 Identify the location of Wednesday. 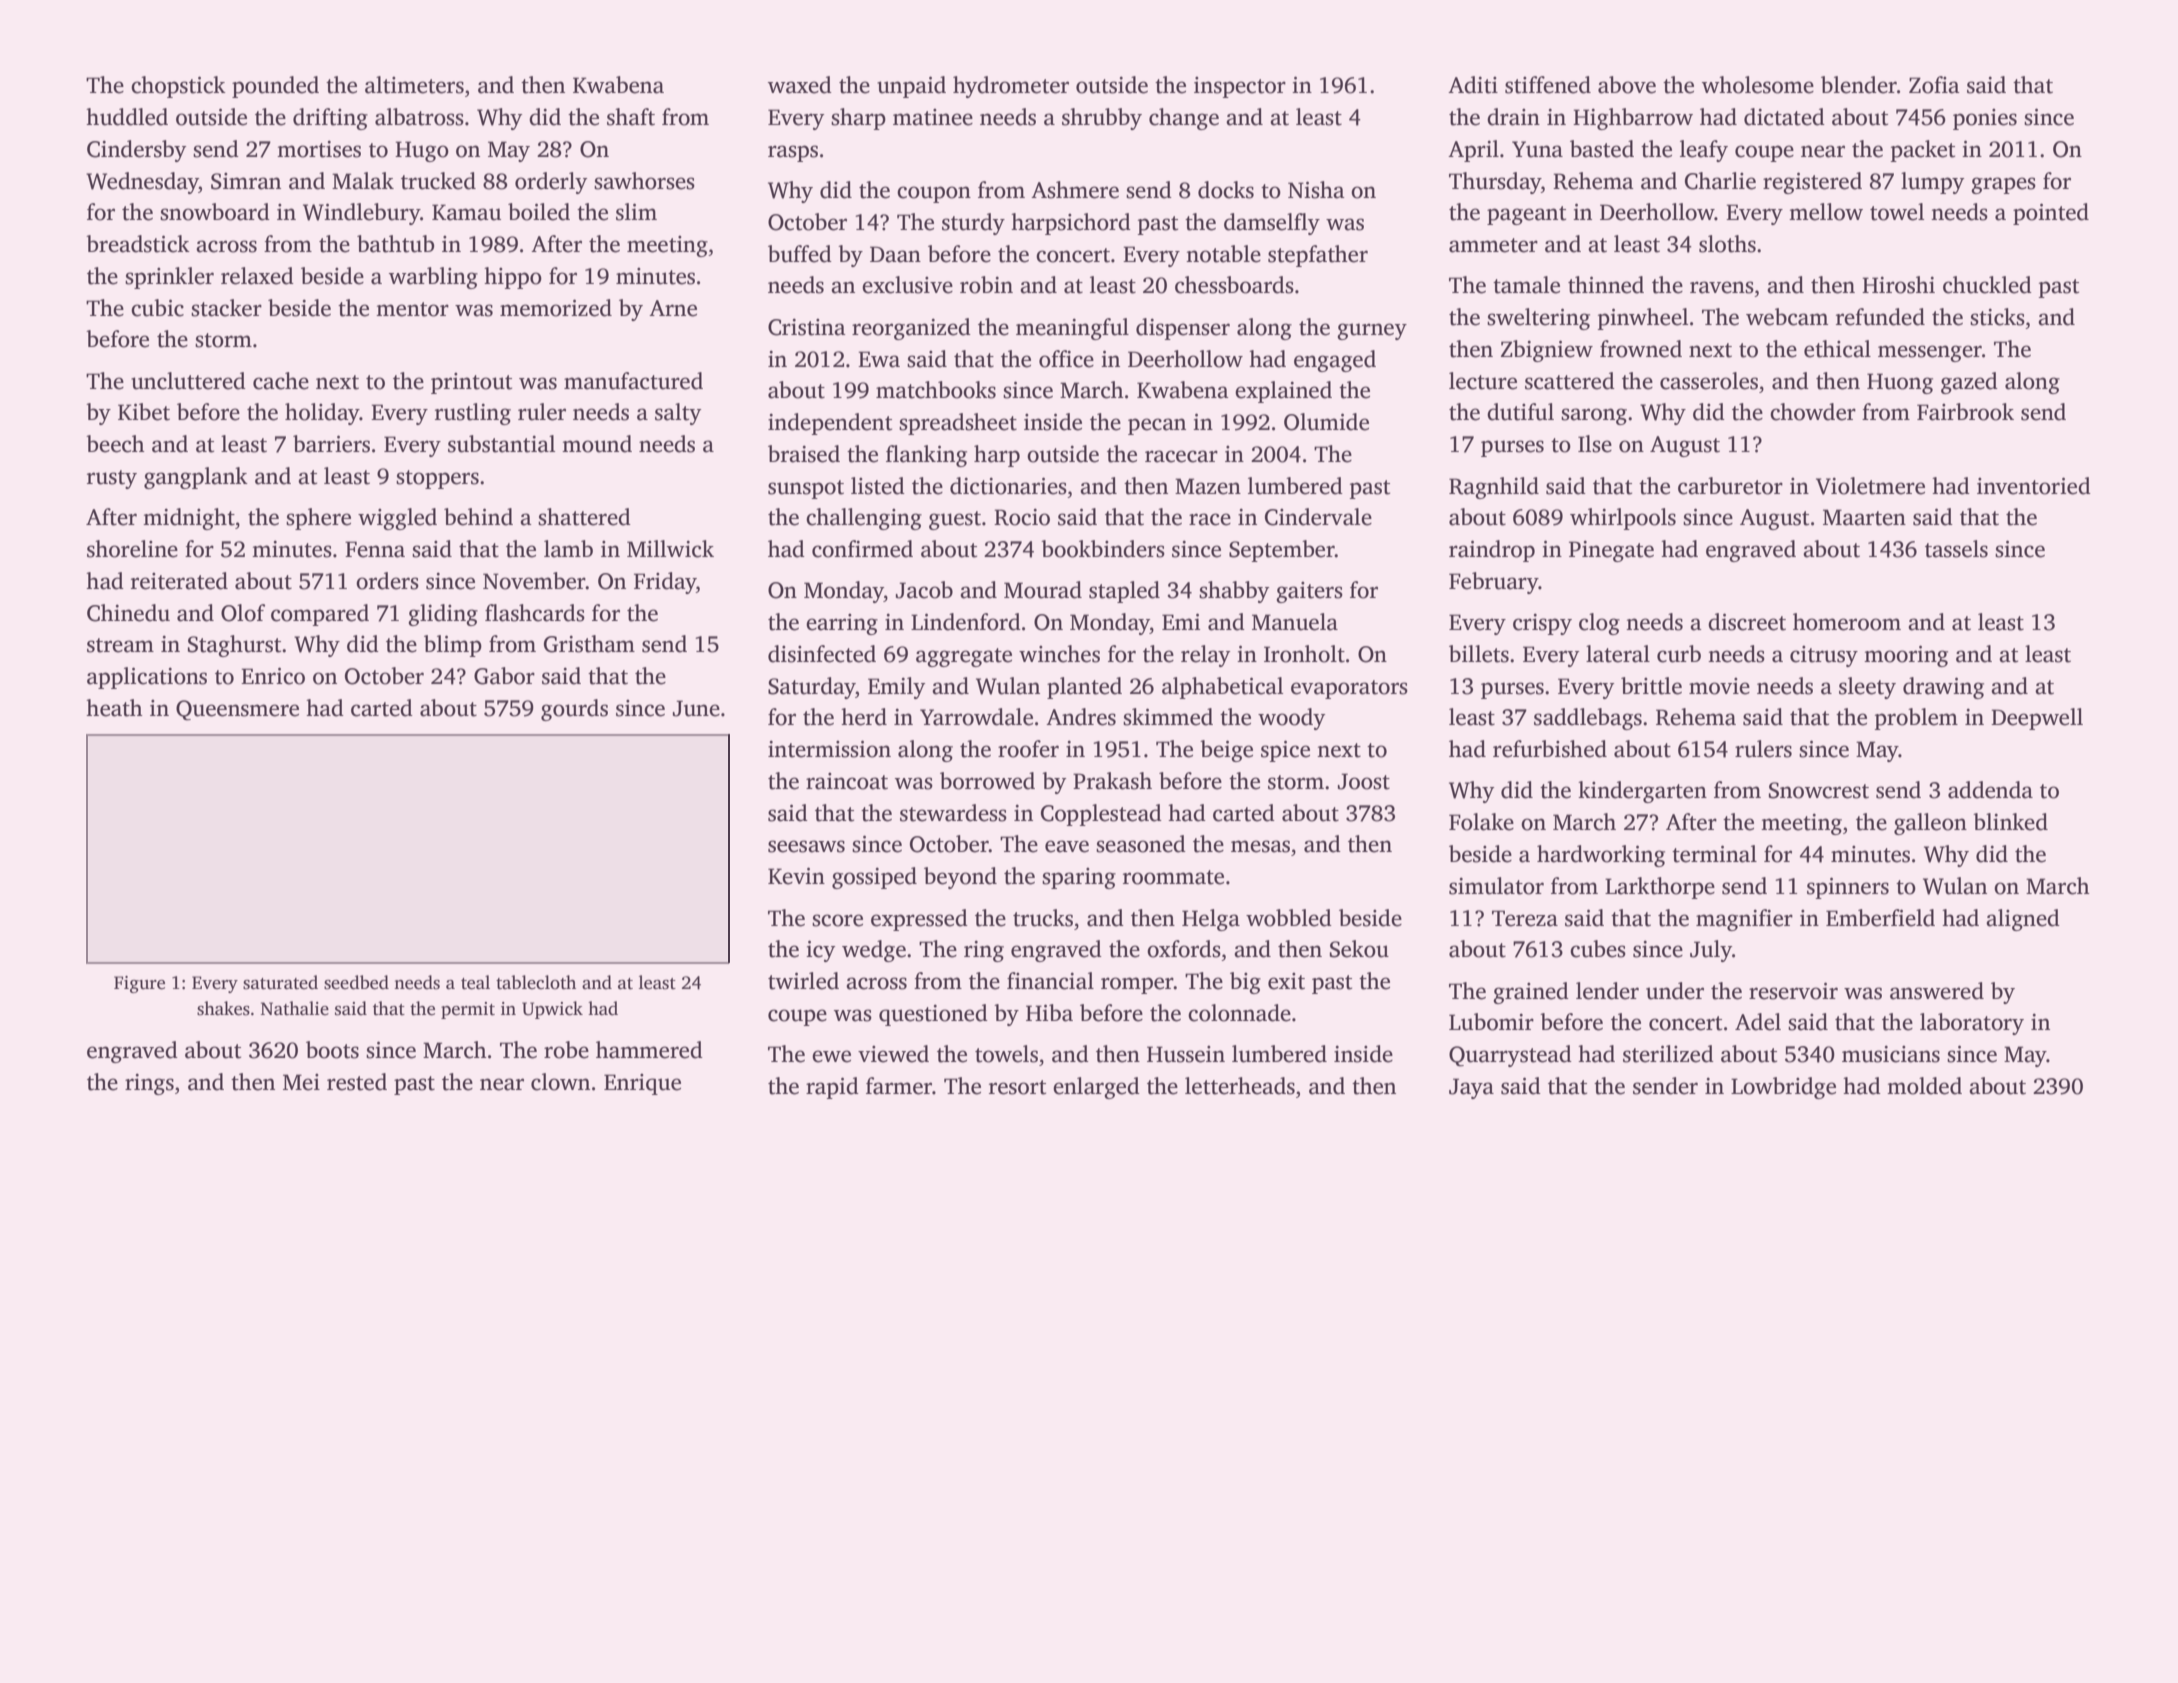
(142, 183).
